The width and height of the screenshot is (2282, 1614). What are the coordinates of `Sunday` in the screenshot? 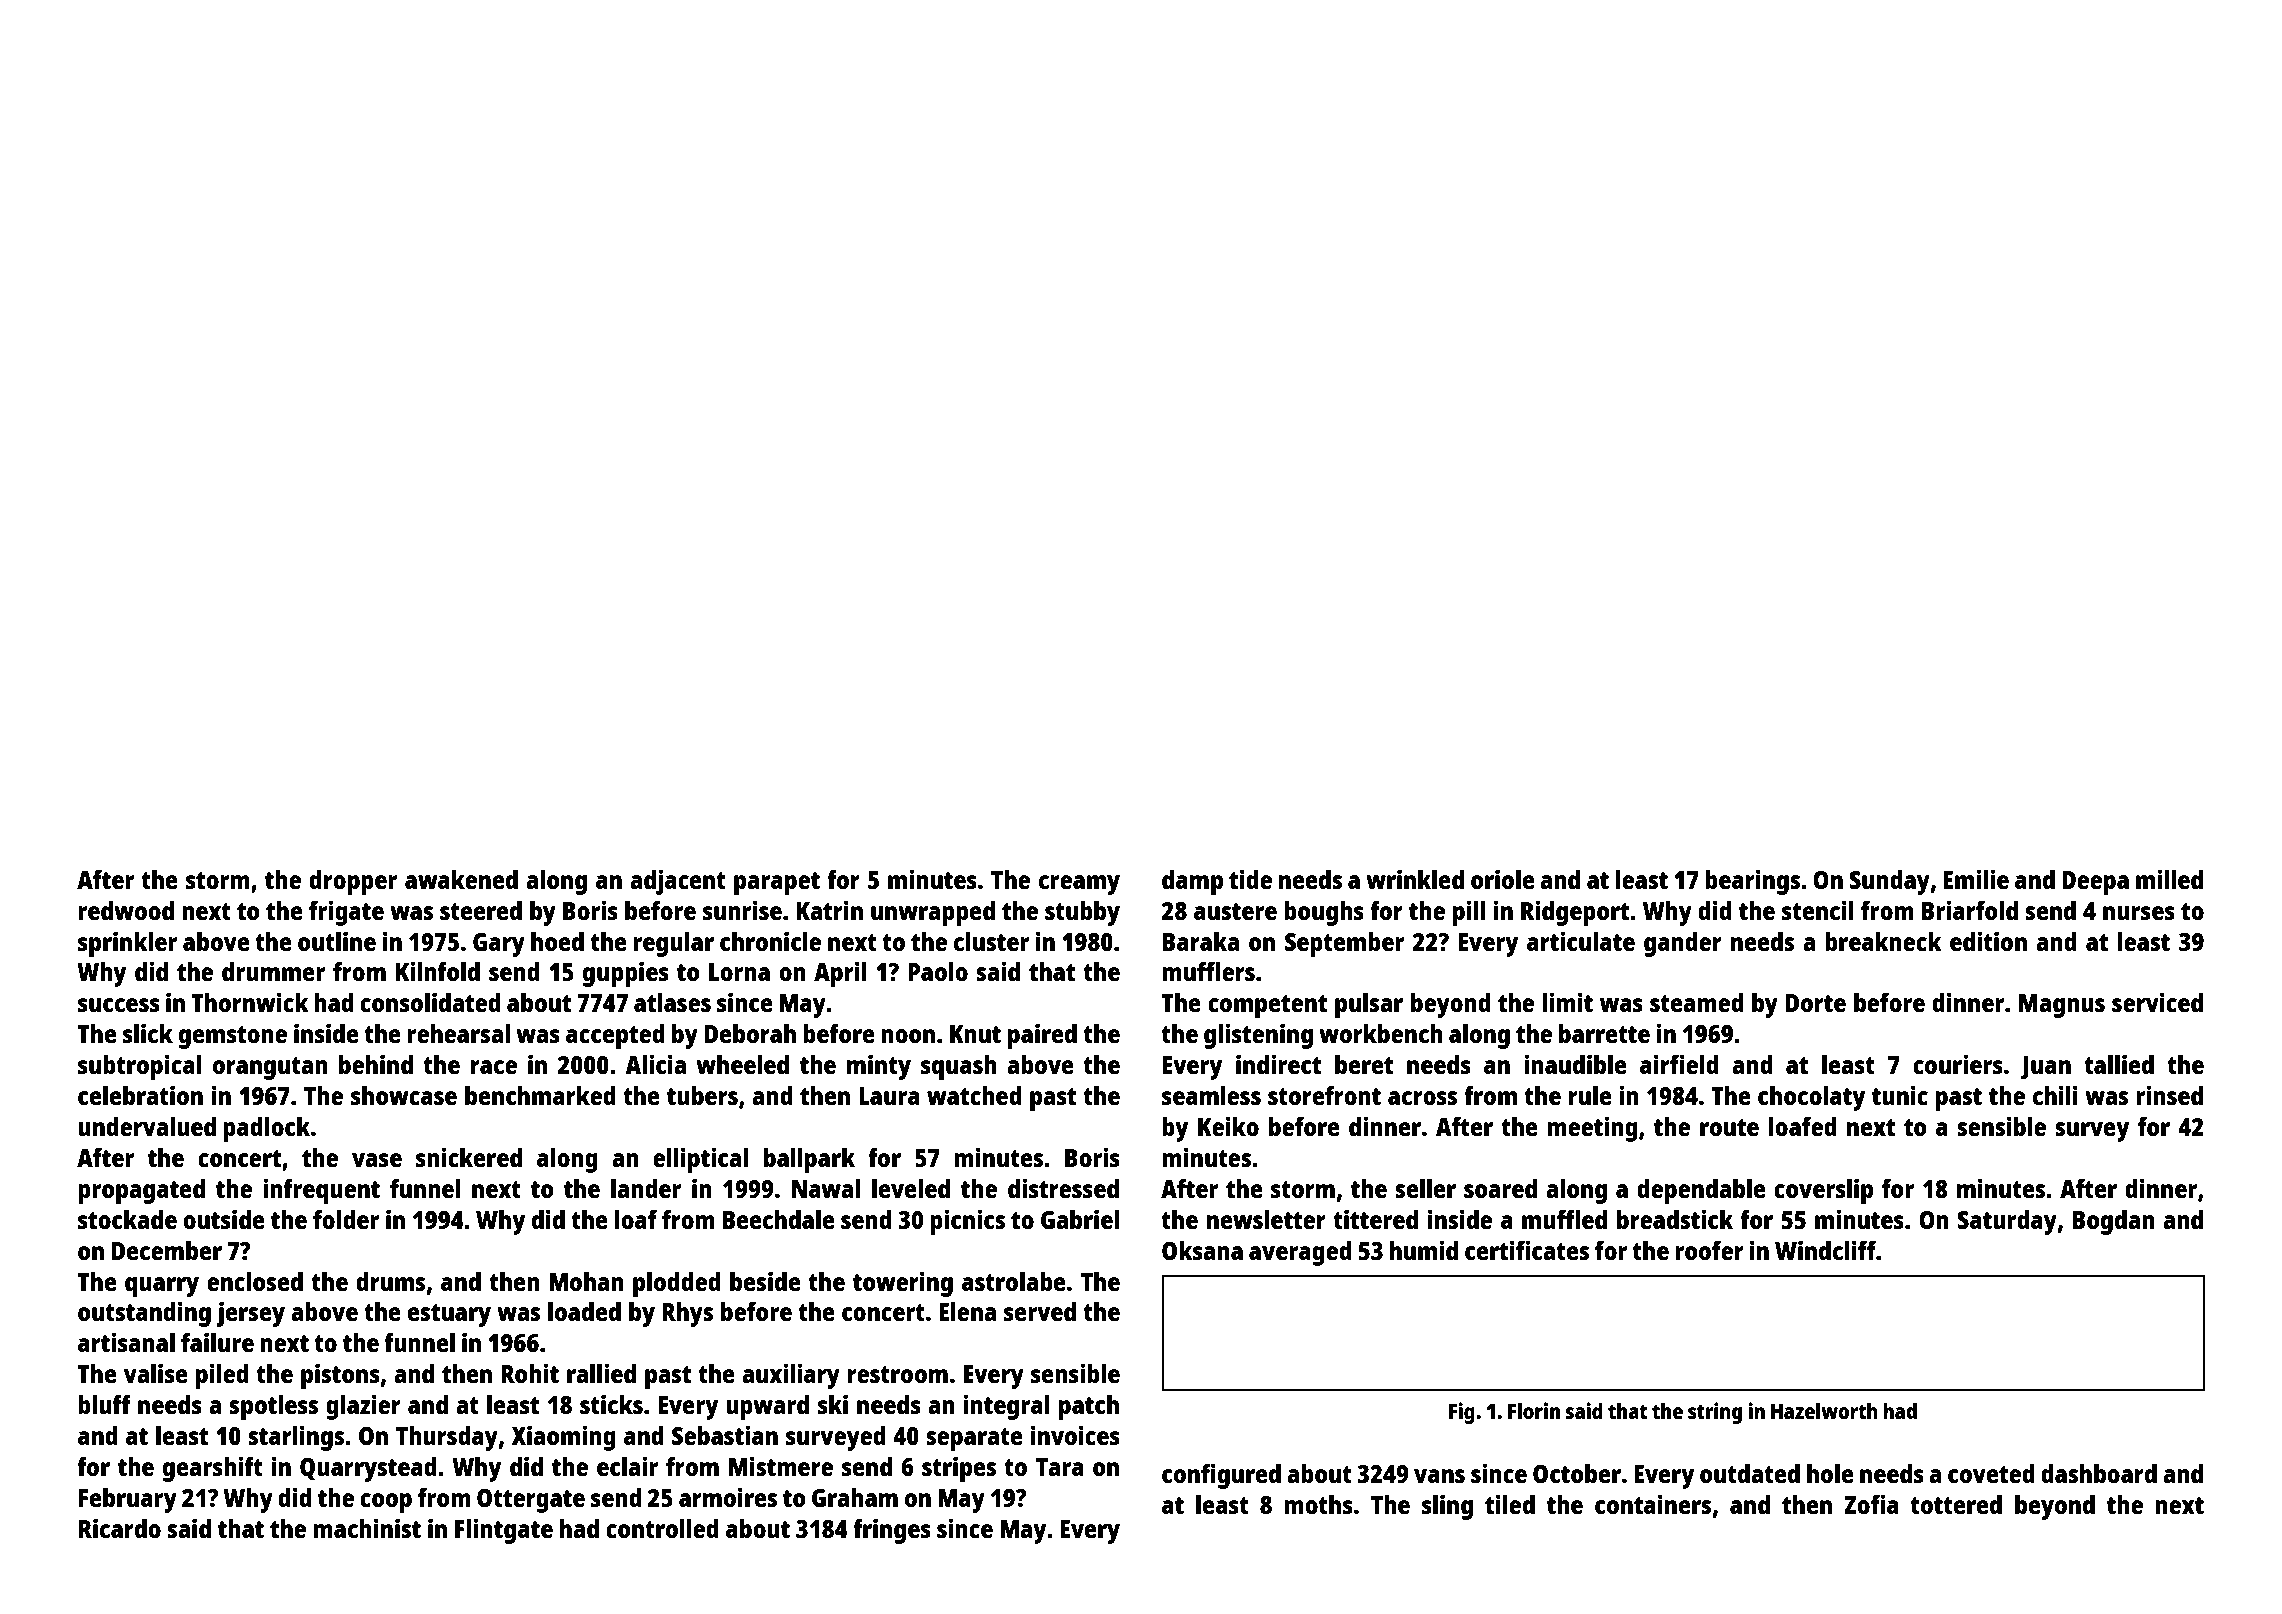 It's located at (1889, 882).
